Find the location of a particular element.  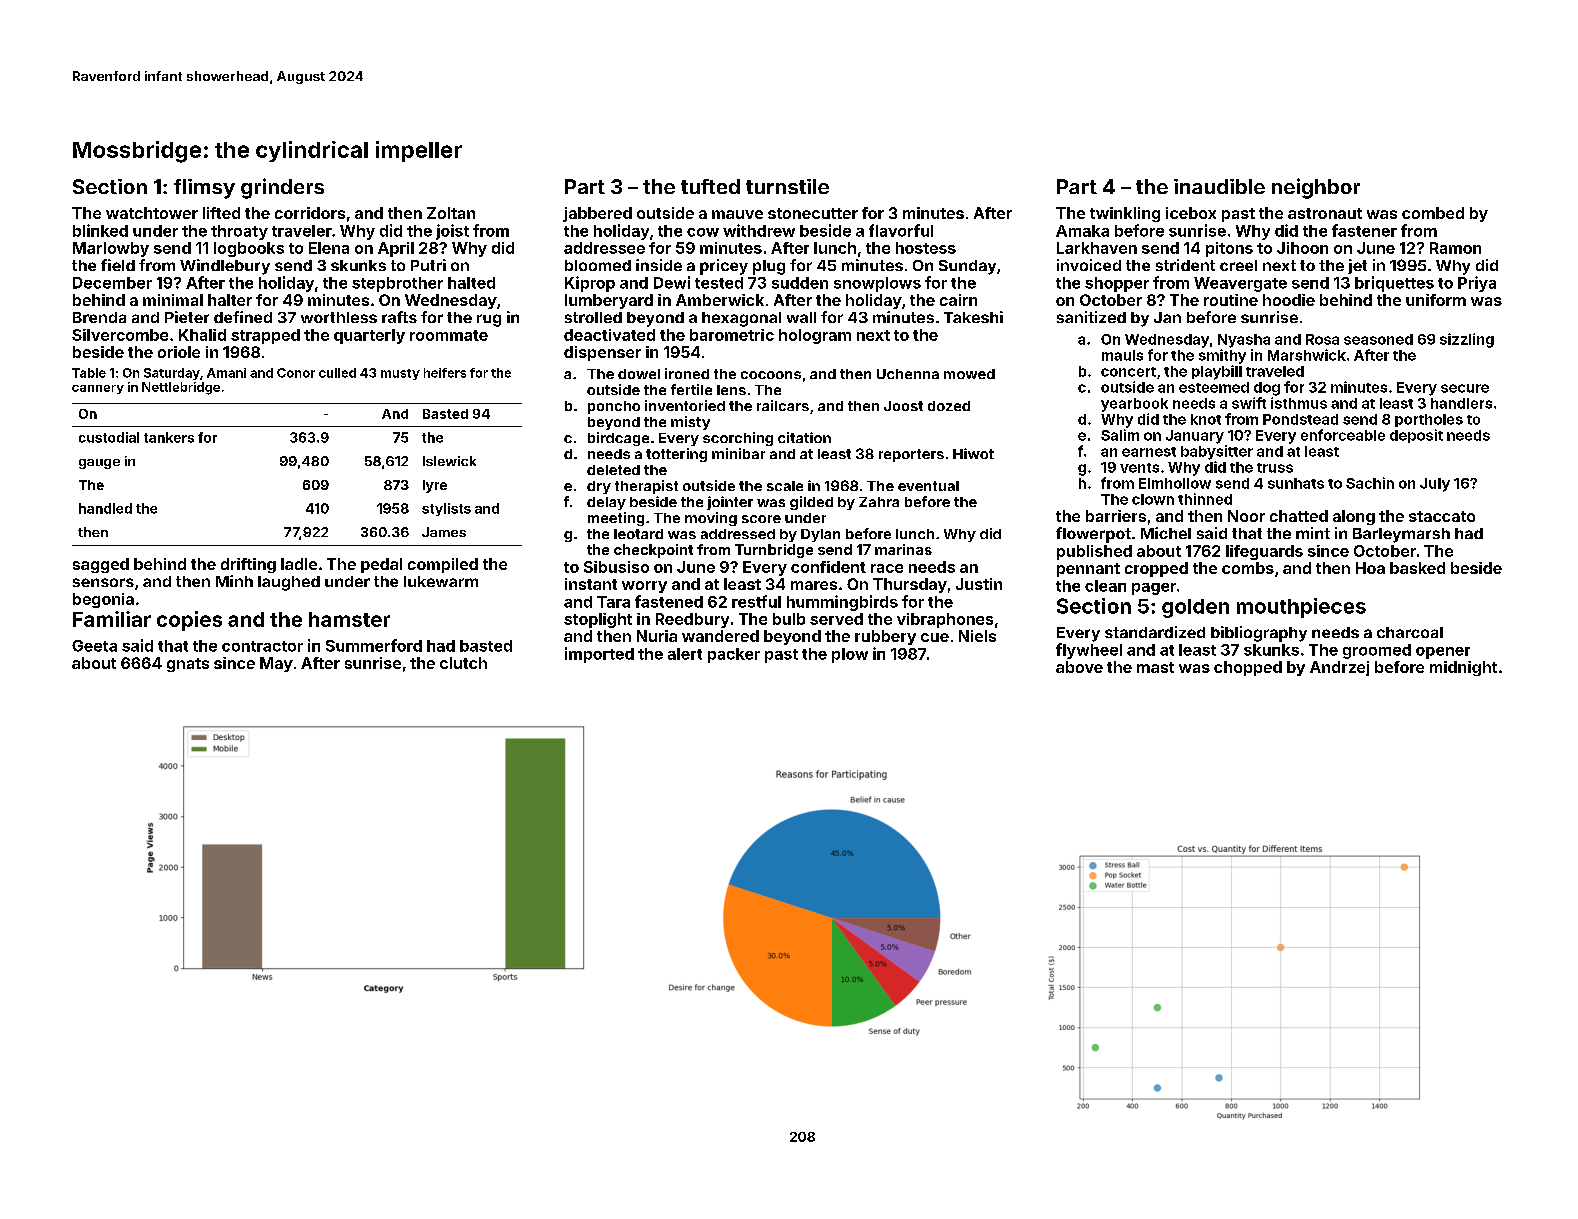

gnats is located at coordinates (188, 665).
